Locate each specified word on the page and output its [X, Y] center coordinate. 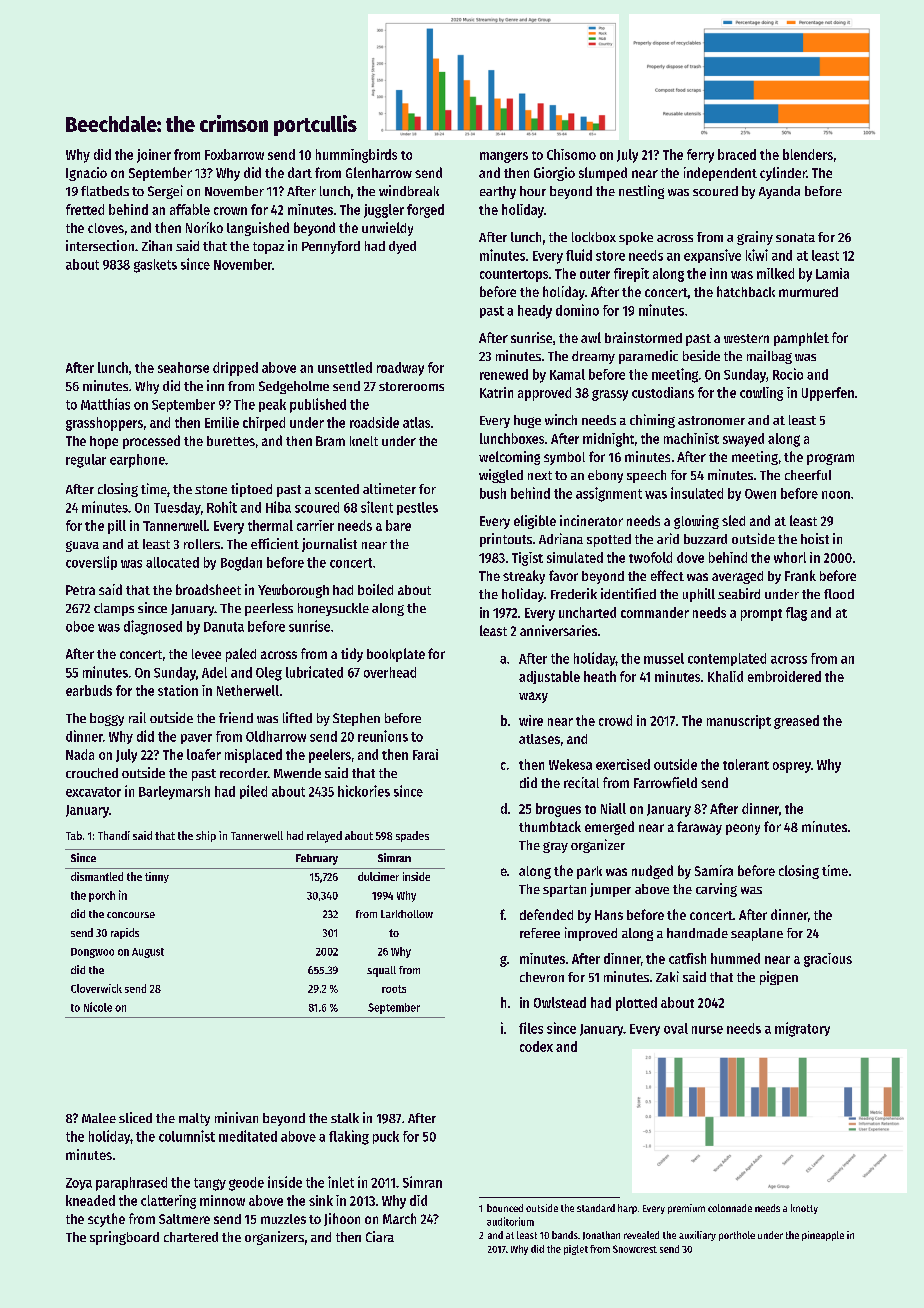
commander [655, 612]
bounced [505, 1208]
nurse [707, 1030]
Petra [80, 590]
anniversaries [558, 630]
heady [535, 312]
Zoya [79, 1184]
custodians [663, 392]
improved [591, 934]
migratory [802, 1029]
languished [258, 229]
